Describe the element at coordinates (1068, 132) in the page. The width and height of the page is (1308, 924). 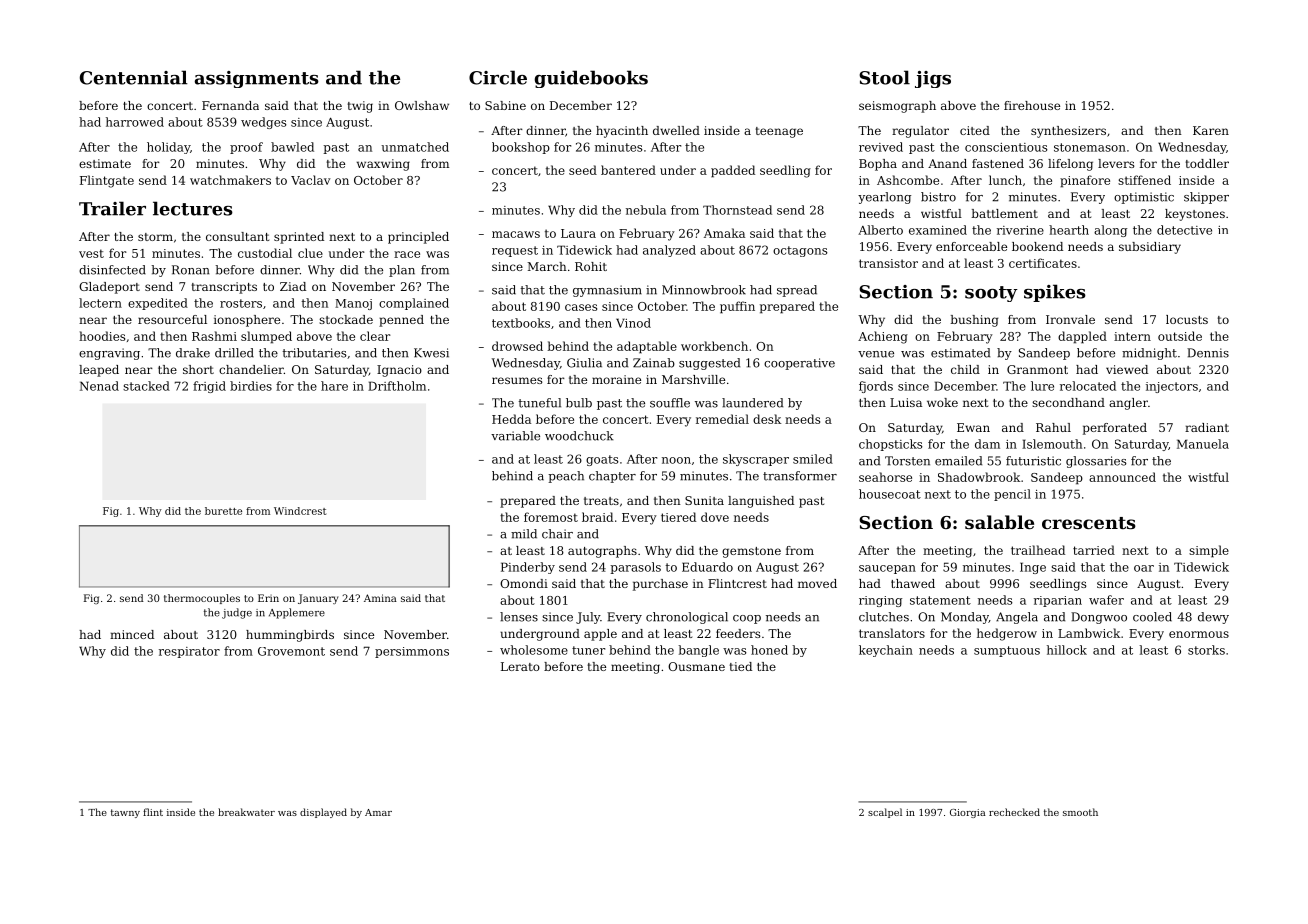
I see `synthesizers` at that location.
